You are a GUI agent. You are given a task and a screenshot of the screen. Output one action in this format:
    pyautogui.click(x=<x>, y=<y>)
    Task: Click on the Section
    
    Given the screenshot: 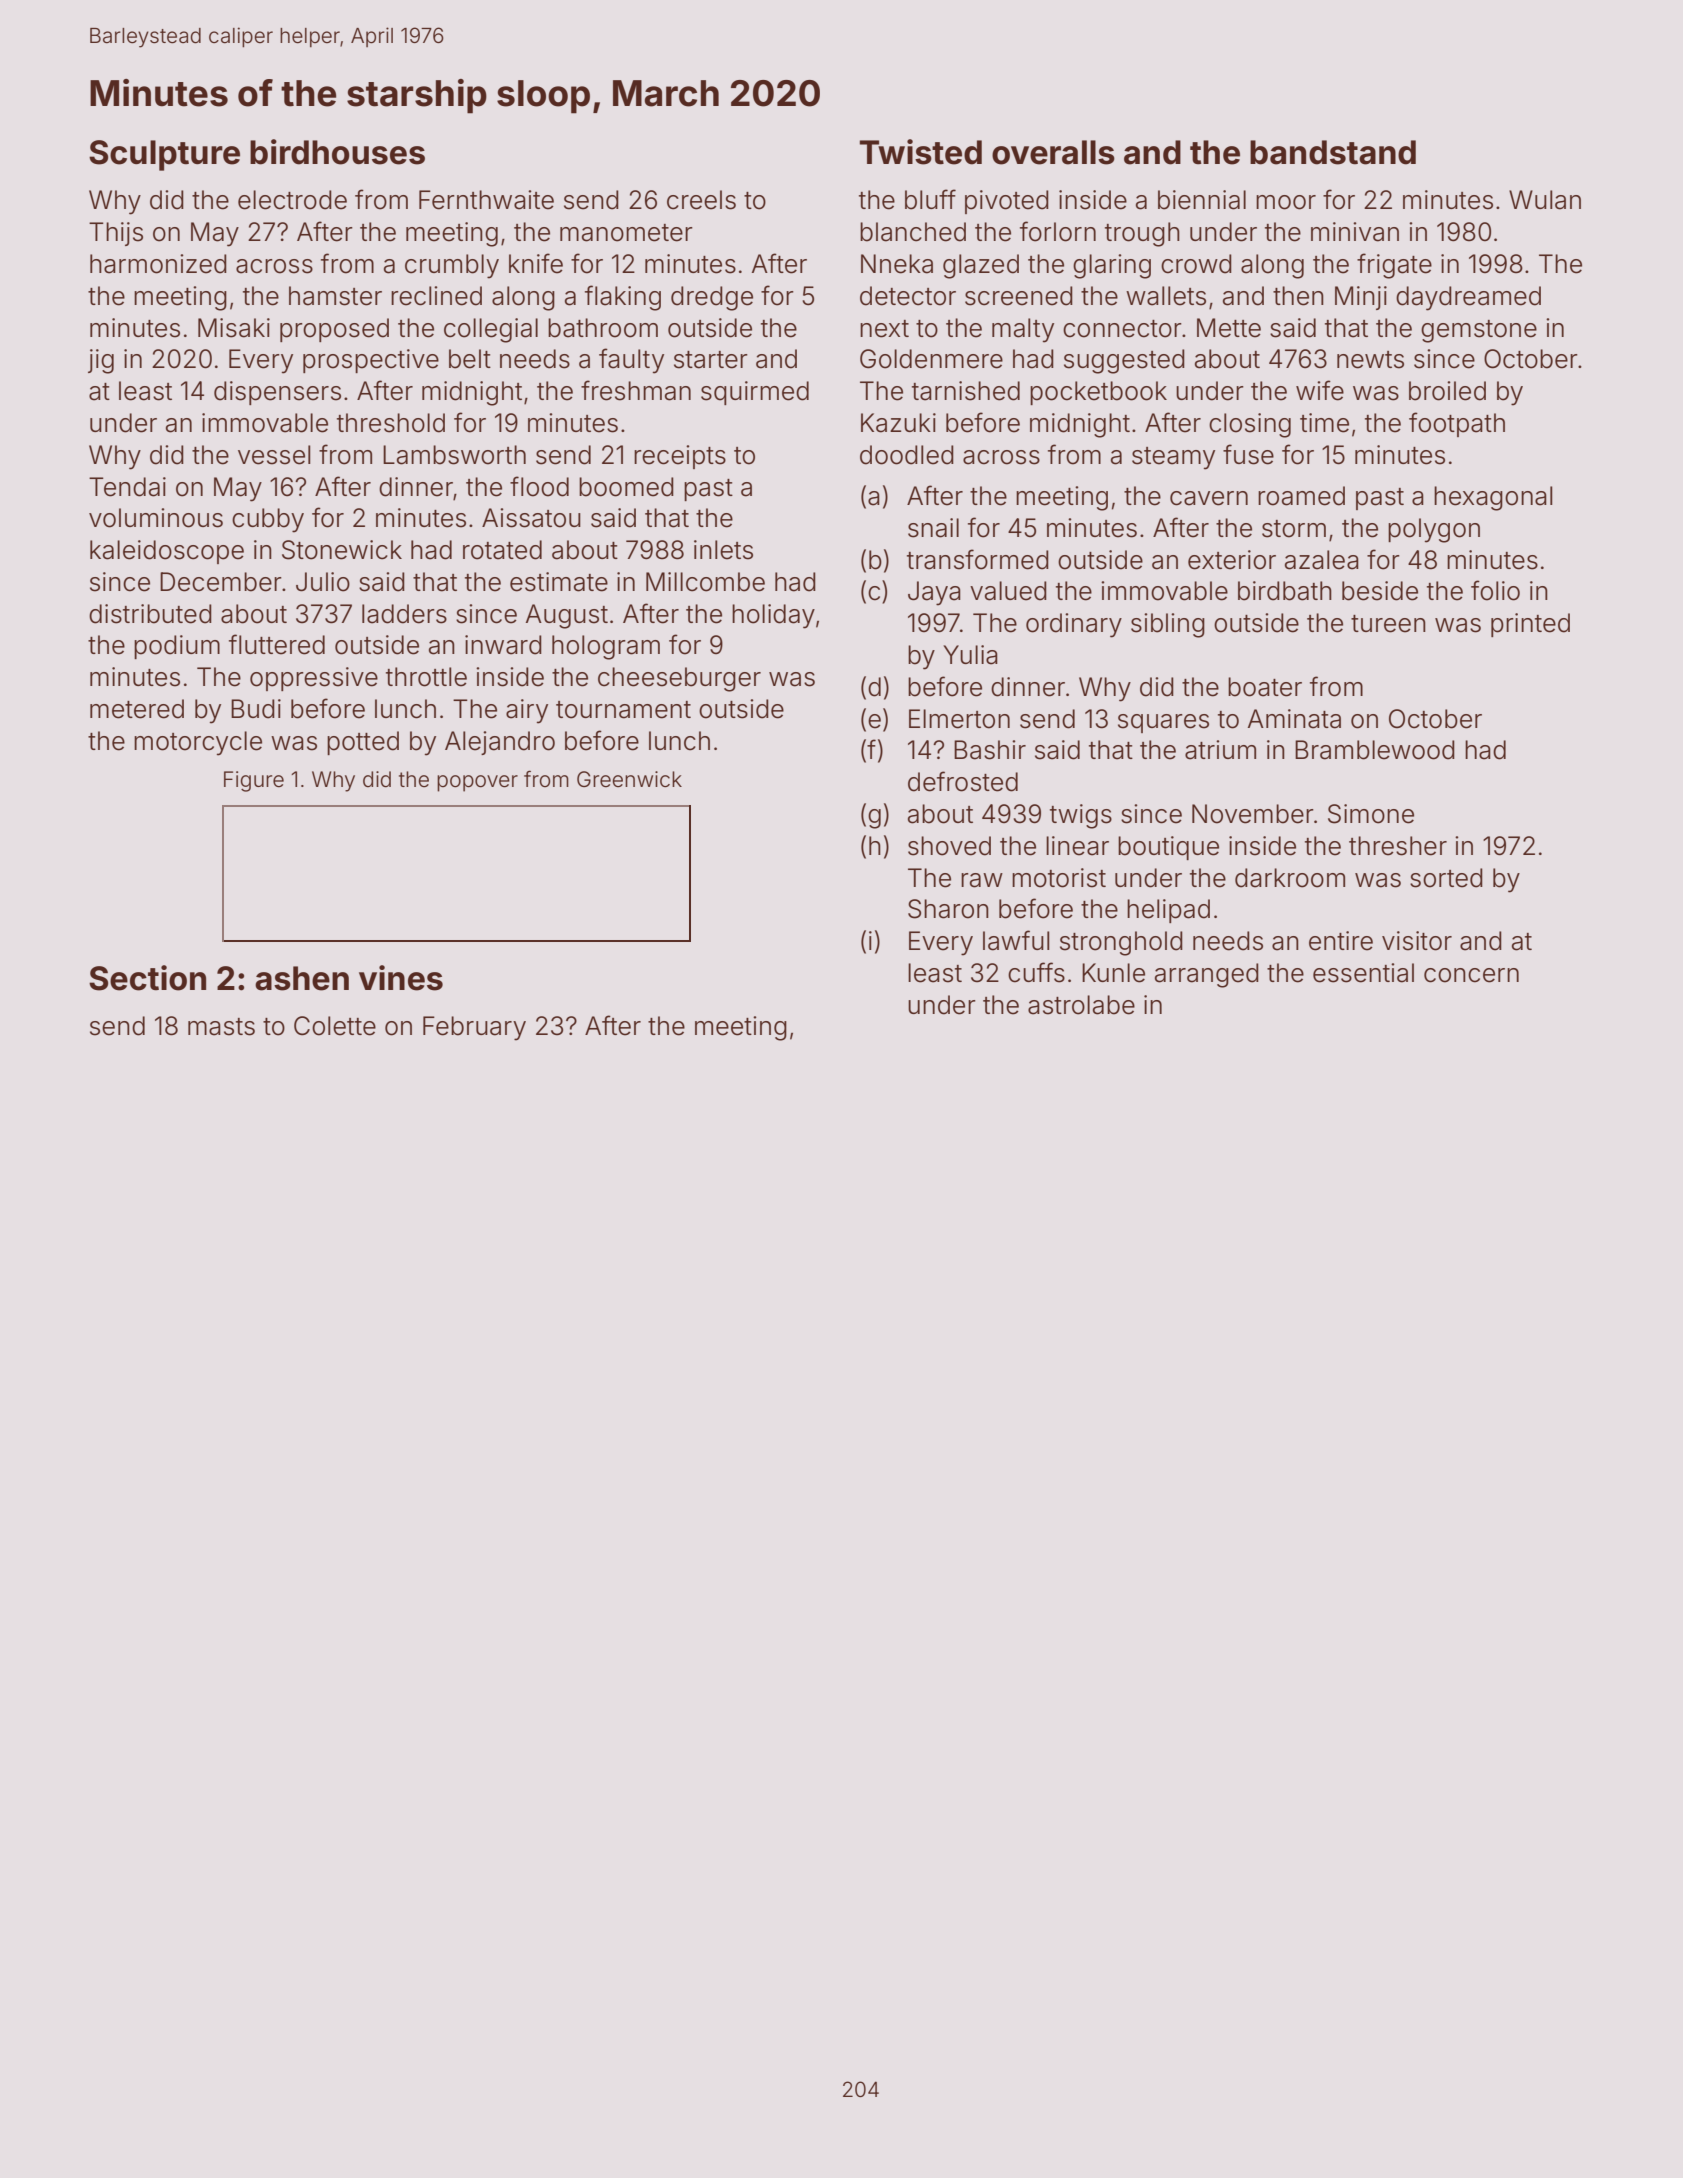 What is the action you would take?
    pyautogui.click(x=147, y=978)
